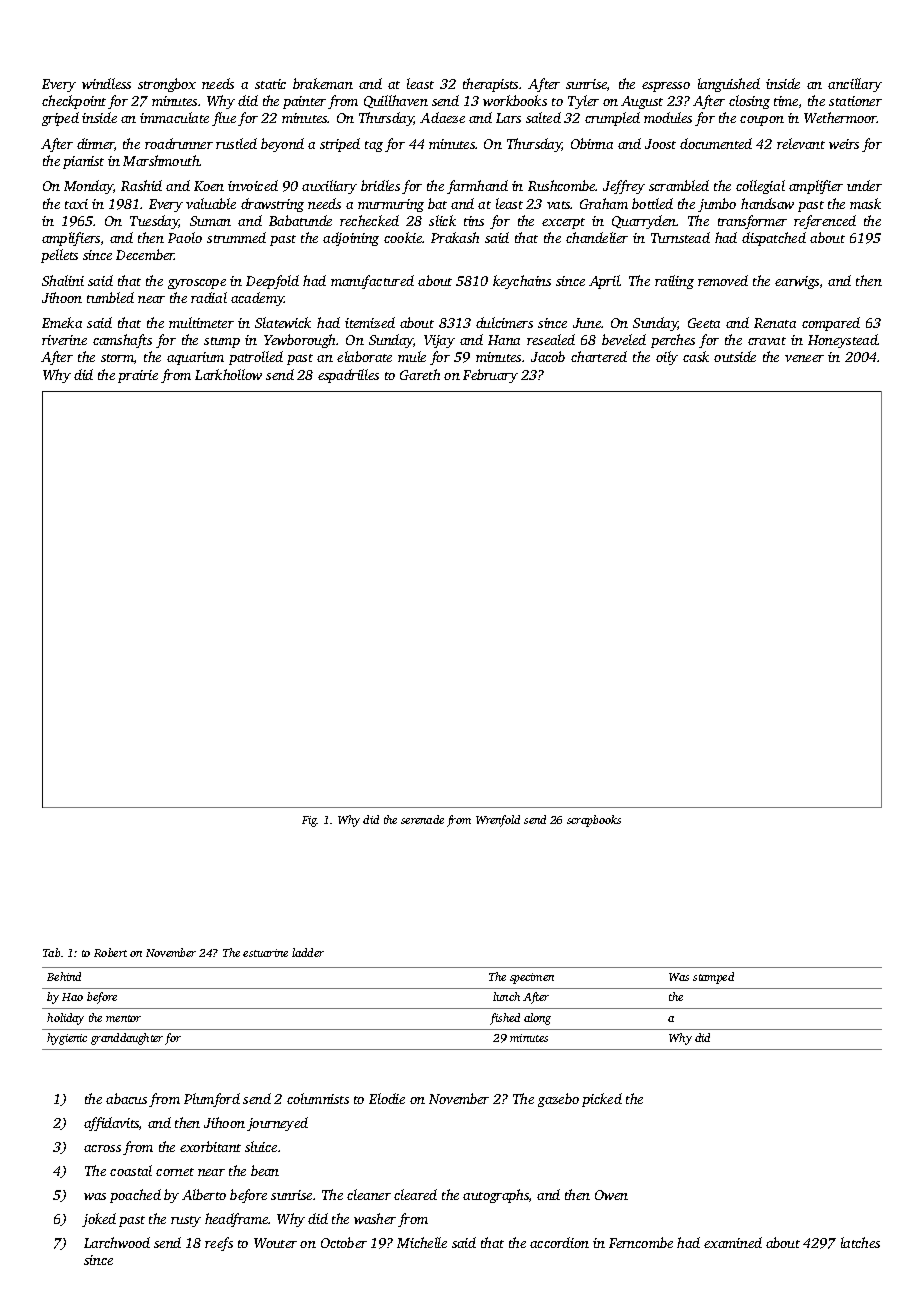  What do you see at coordinates (559, 1242) in the screenshot?
I see `accordion` at bounding box center [559, 1242].
